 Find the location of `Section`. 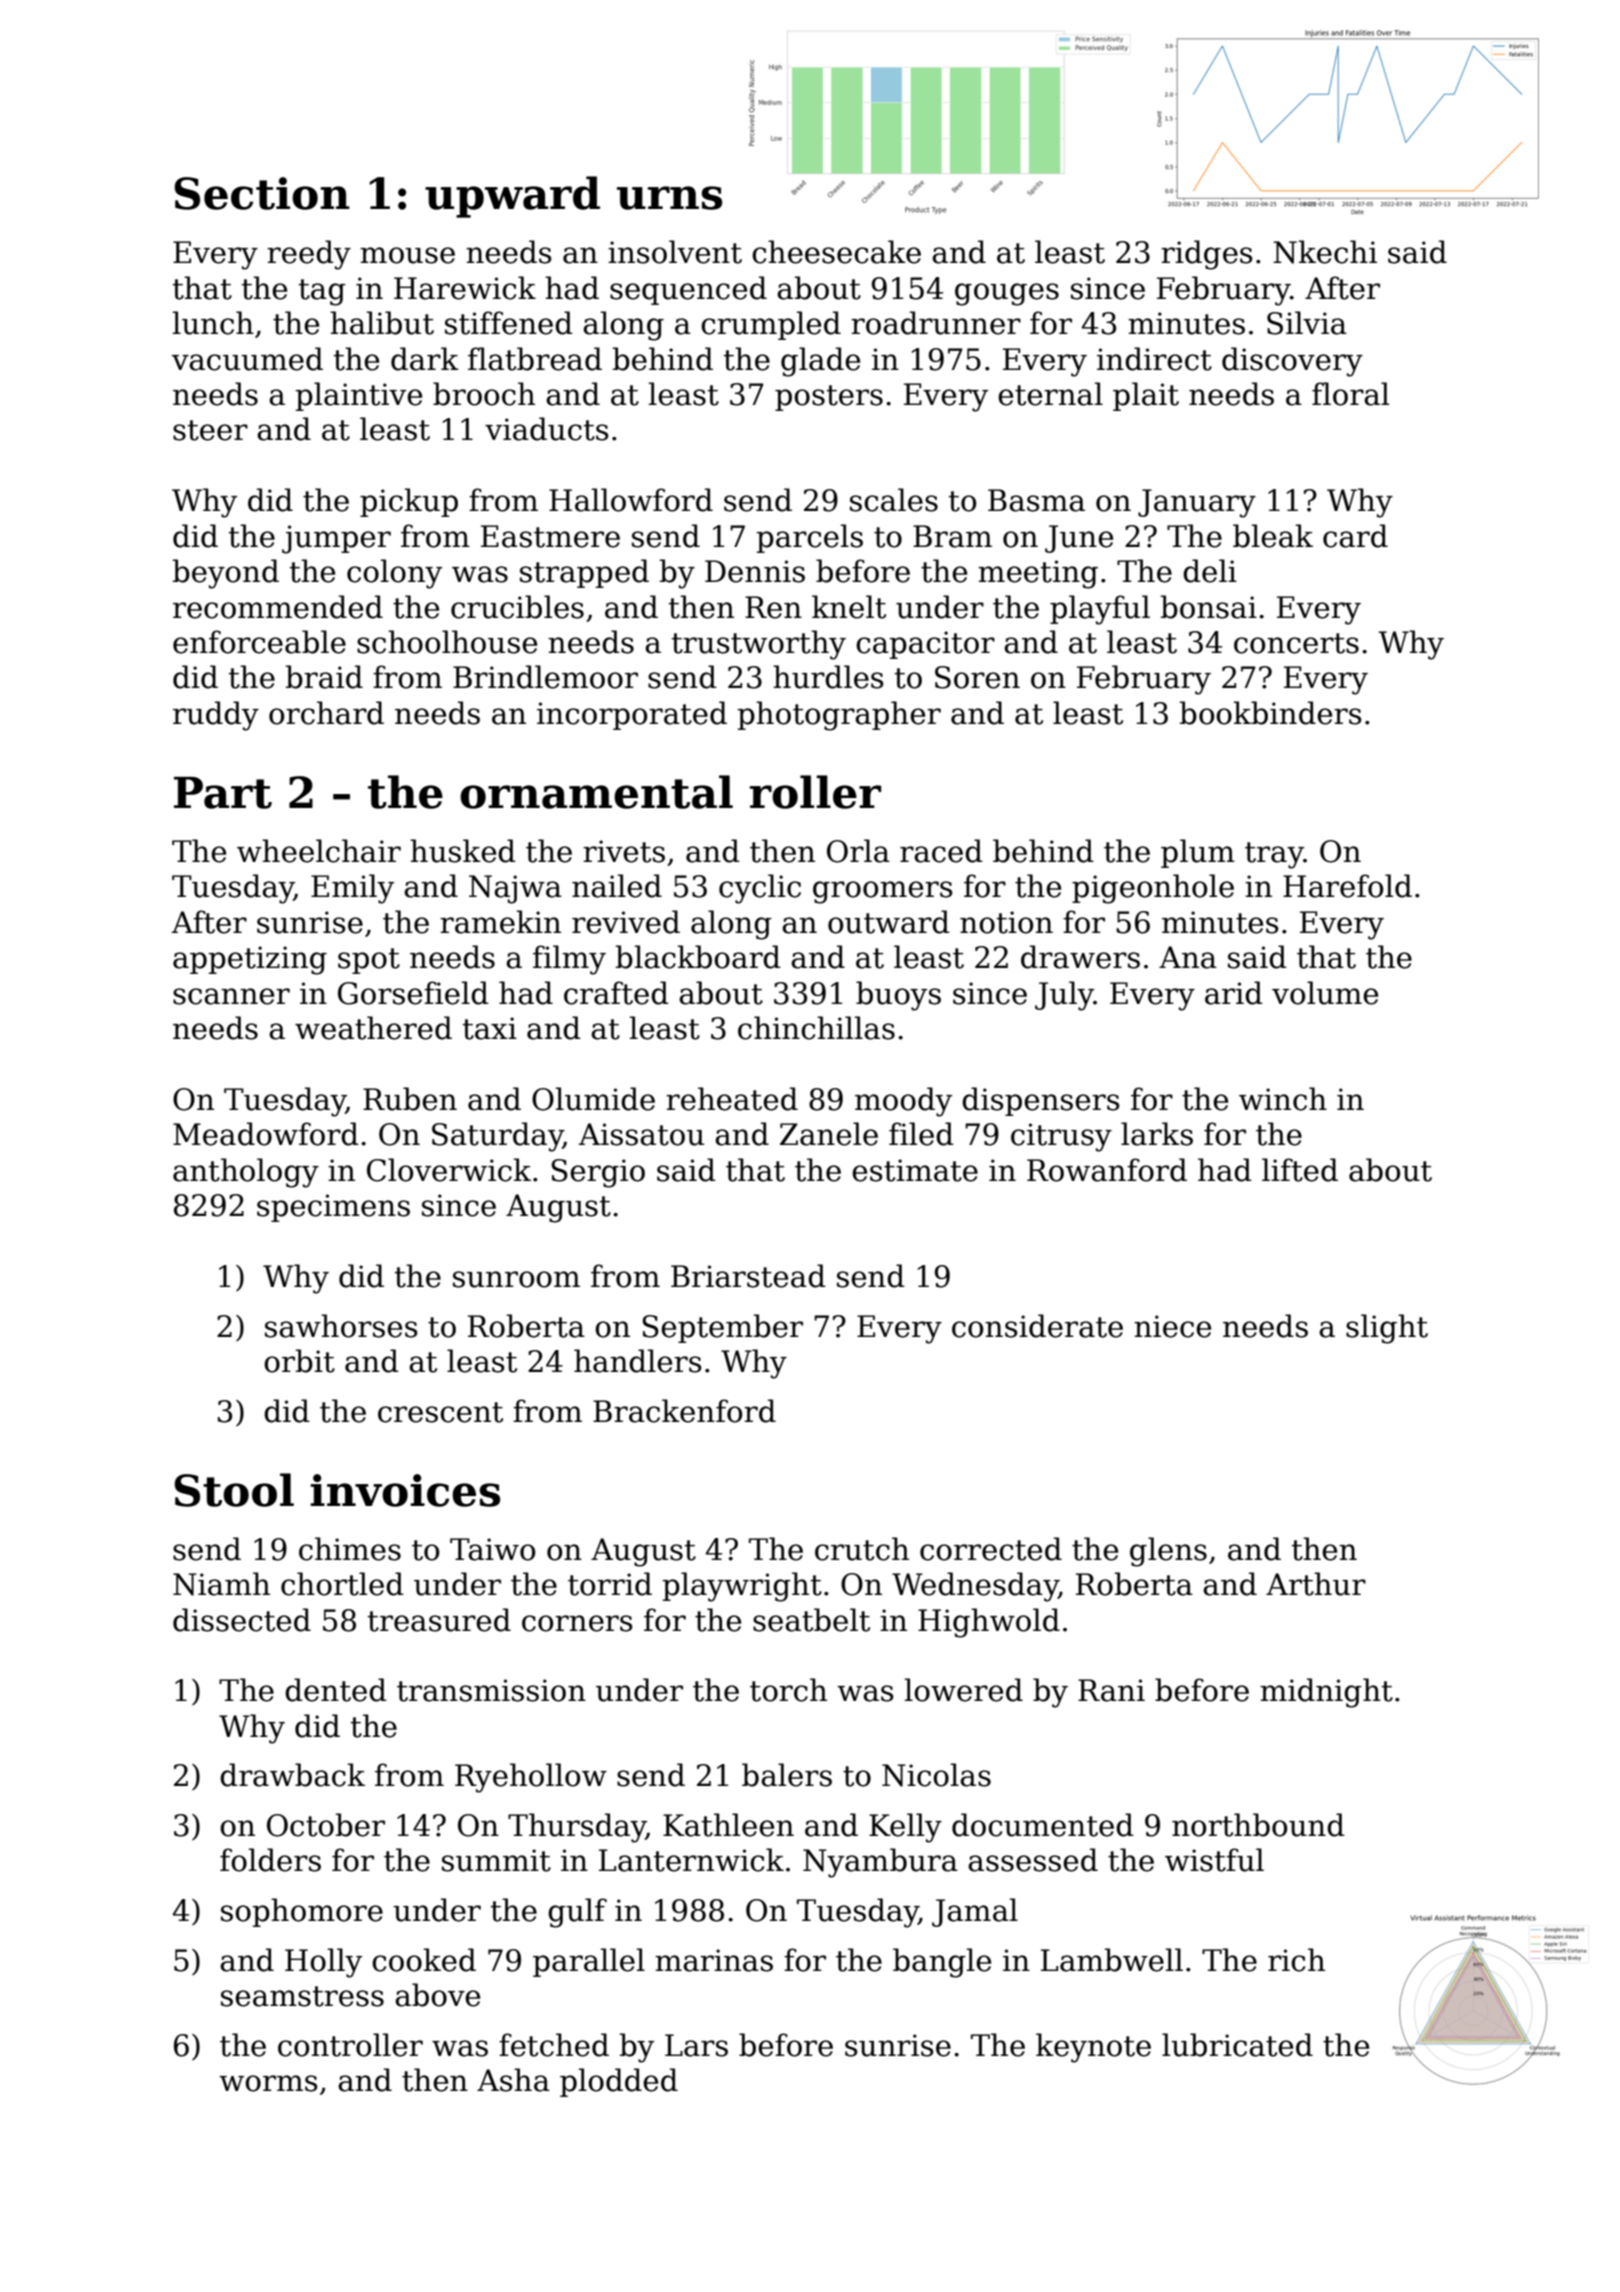

Section is located at coordinates (262, 193).
